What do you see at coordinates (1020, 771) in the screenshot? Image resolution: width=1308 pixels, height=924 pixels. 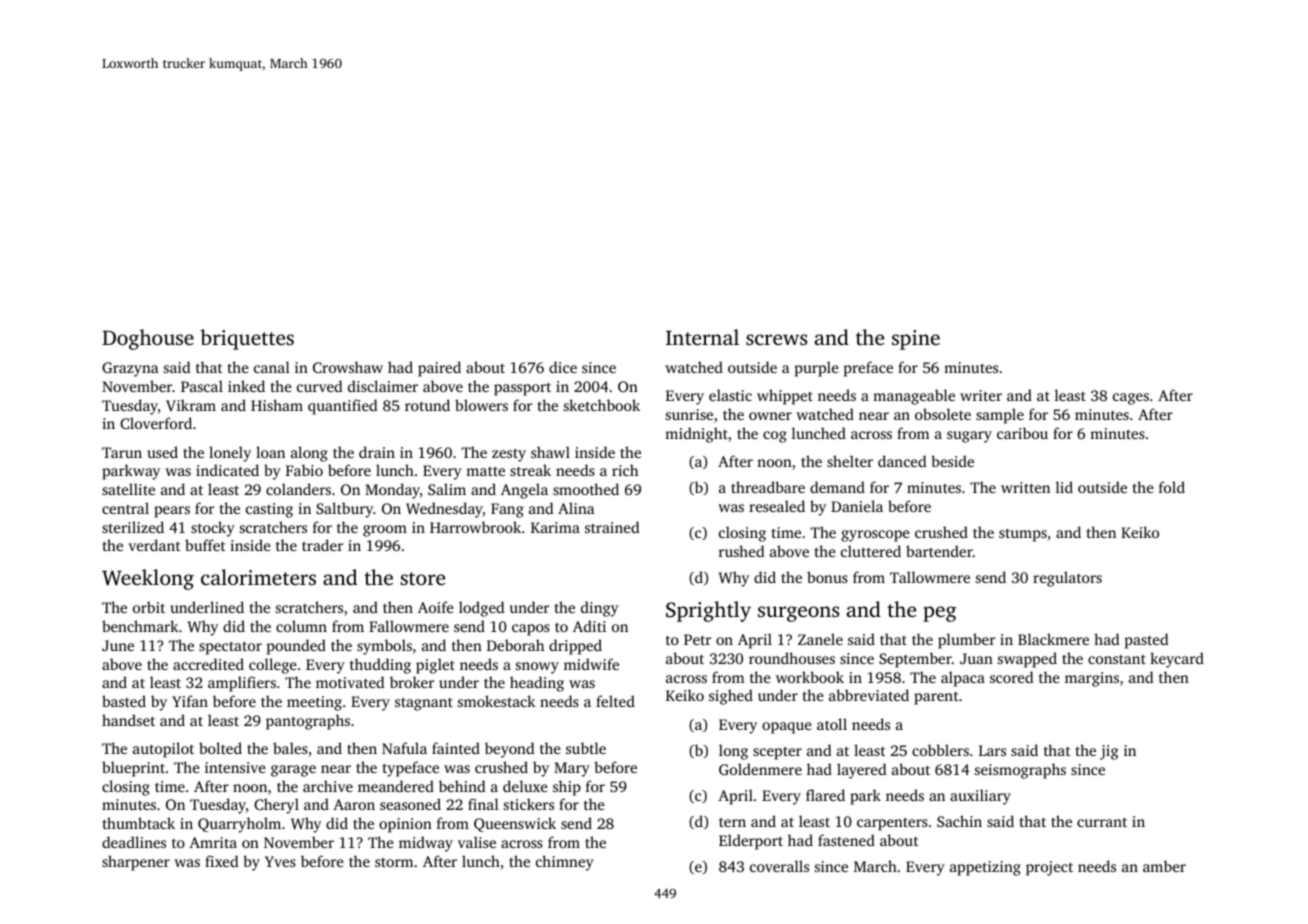 I see `seismographs` at bounding box center [1020, 771].
